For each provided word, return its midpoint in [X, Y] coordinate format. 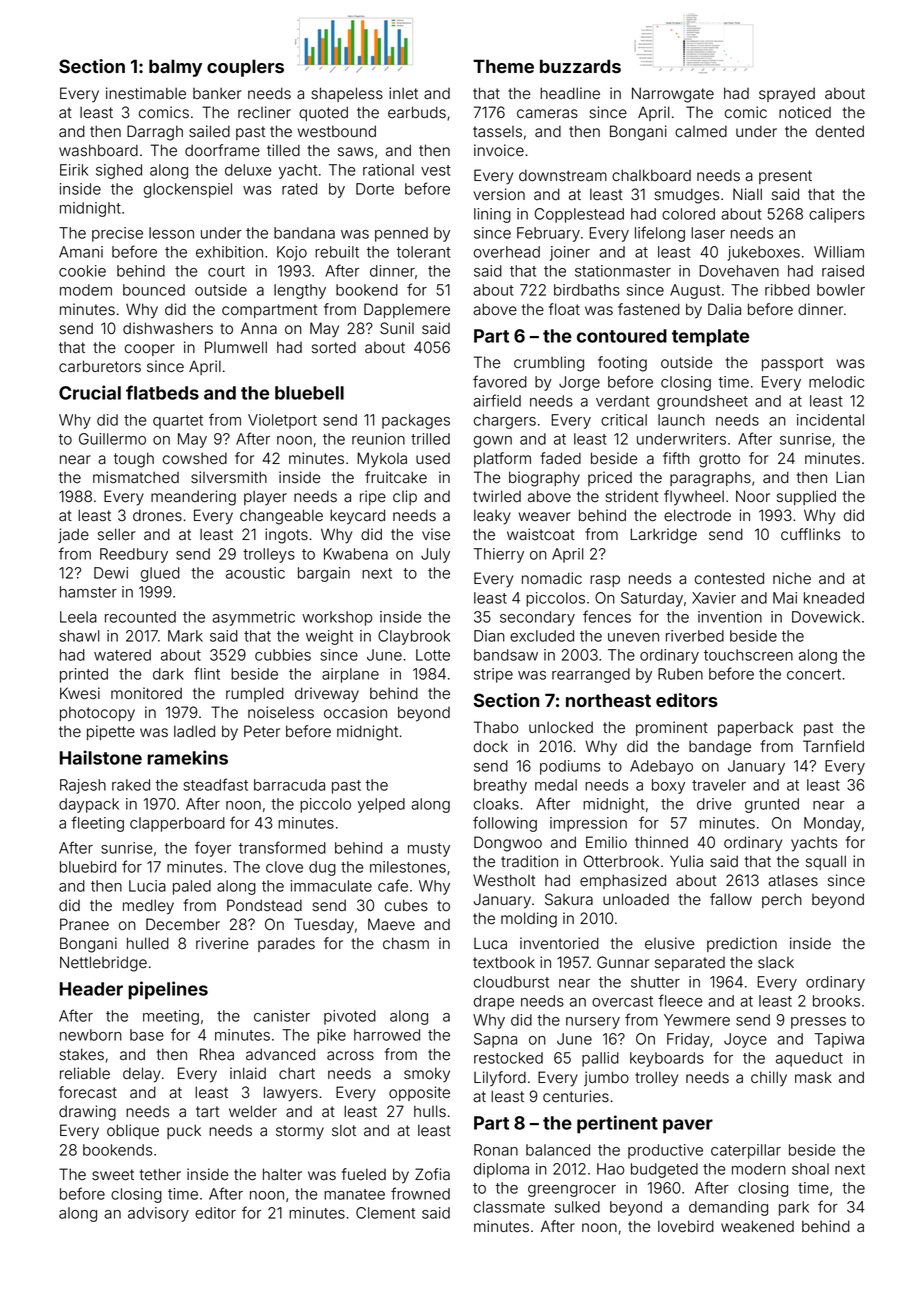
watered [122, 655]
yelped [381, 805]
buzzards [580, 66]
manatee [354, 1194]
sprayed [787, 95]
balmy [175, 68]
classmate [509, 1207]
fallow [731, 899]
